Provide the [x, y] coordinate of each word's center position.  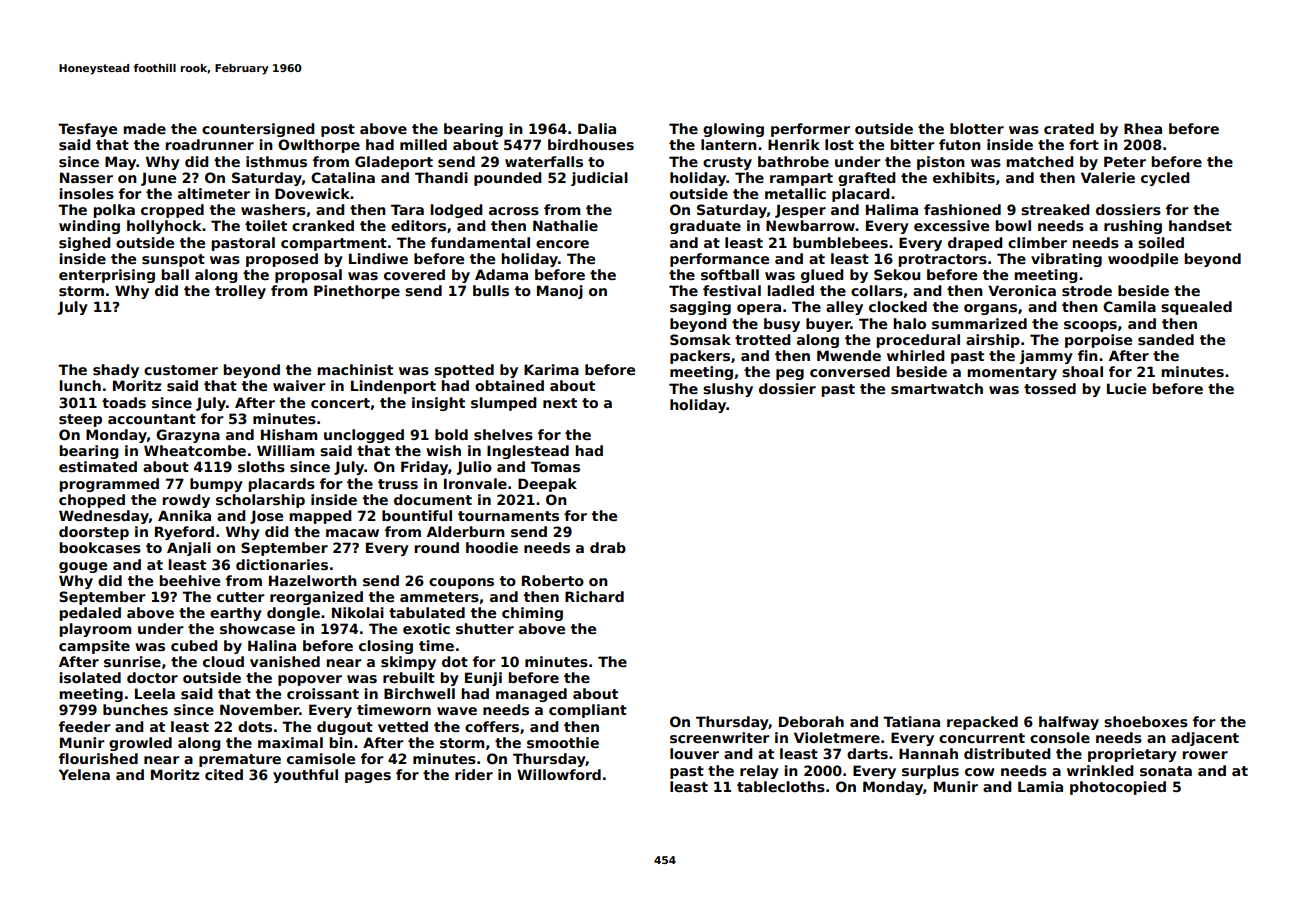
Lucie [1126, 388]
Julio [474, 468]
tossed [1050, 388]
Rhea [1143, 128]
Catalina [343, 177]
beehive [189, 580]
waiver [299, 385]
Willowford [559, 774]
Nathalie [565, 225]
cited [224, 774]
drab [608, 547]
